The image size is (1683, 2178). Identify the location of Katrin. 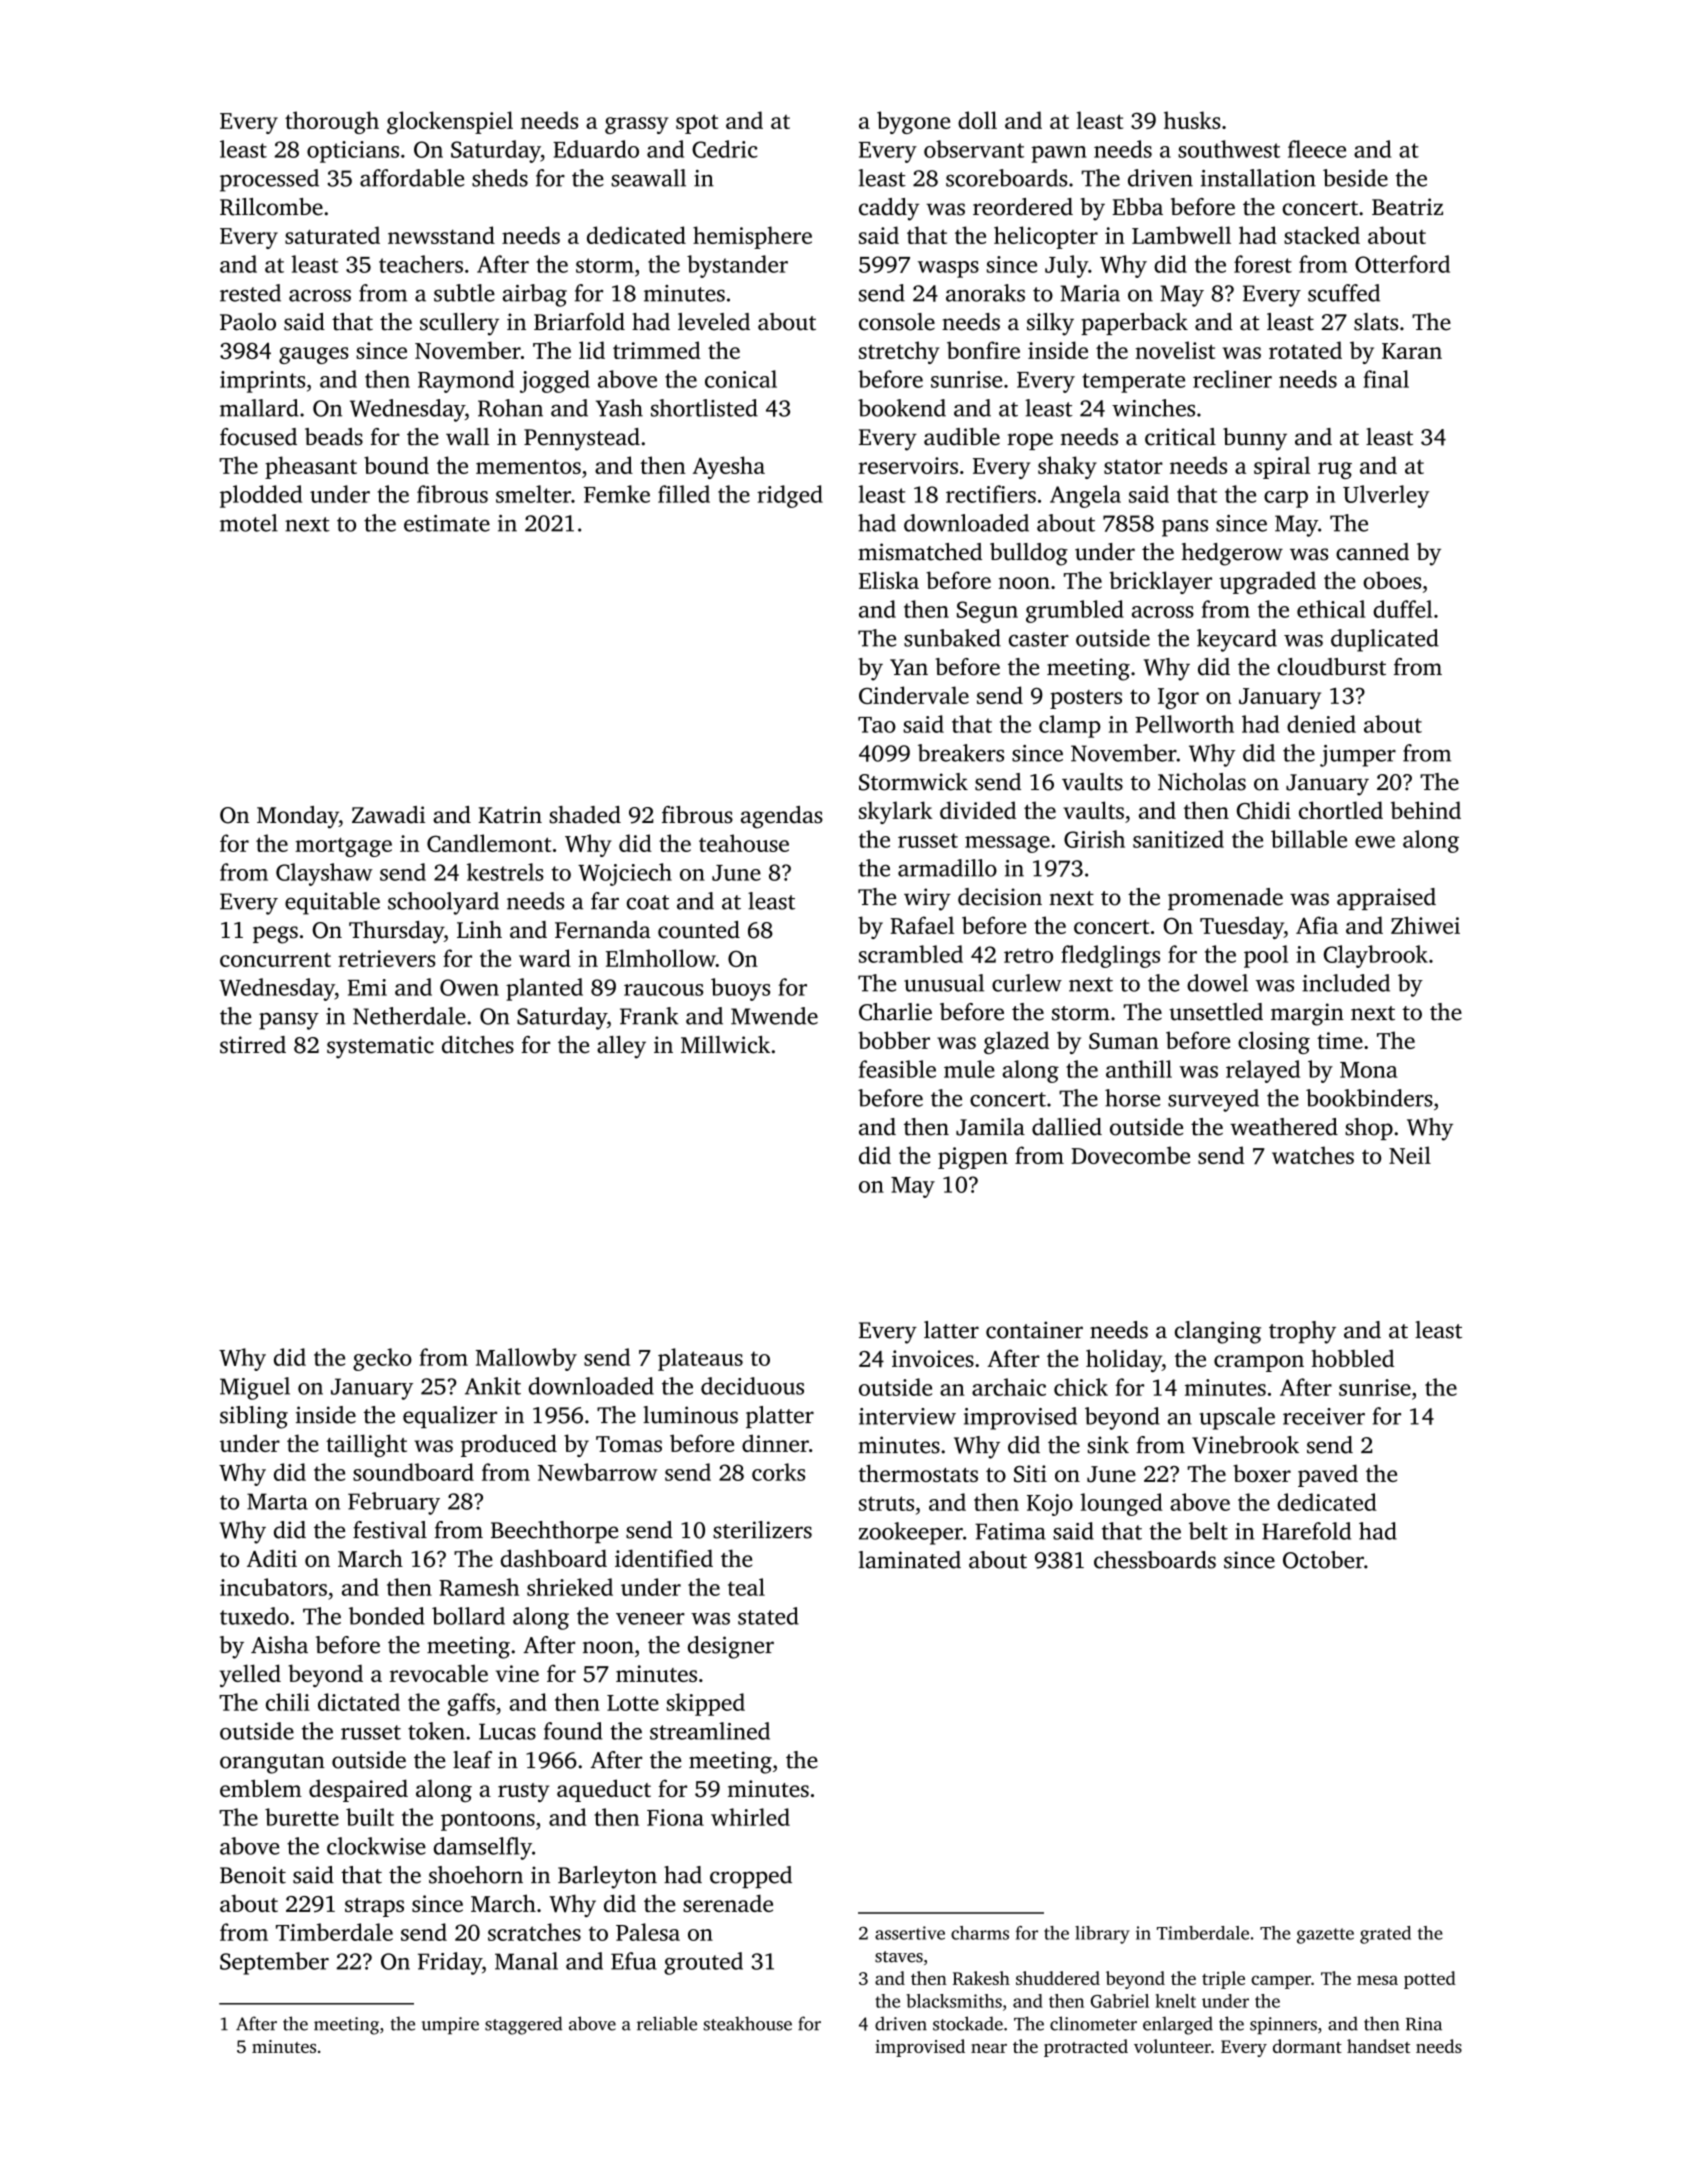
(510, 815).
